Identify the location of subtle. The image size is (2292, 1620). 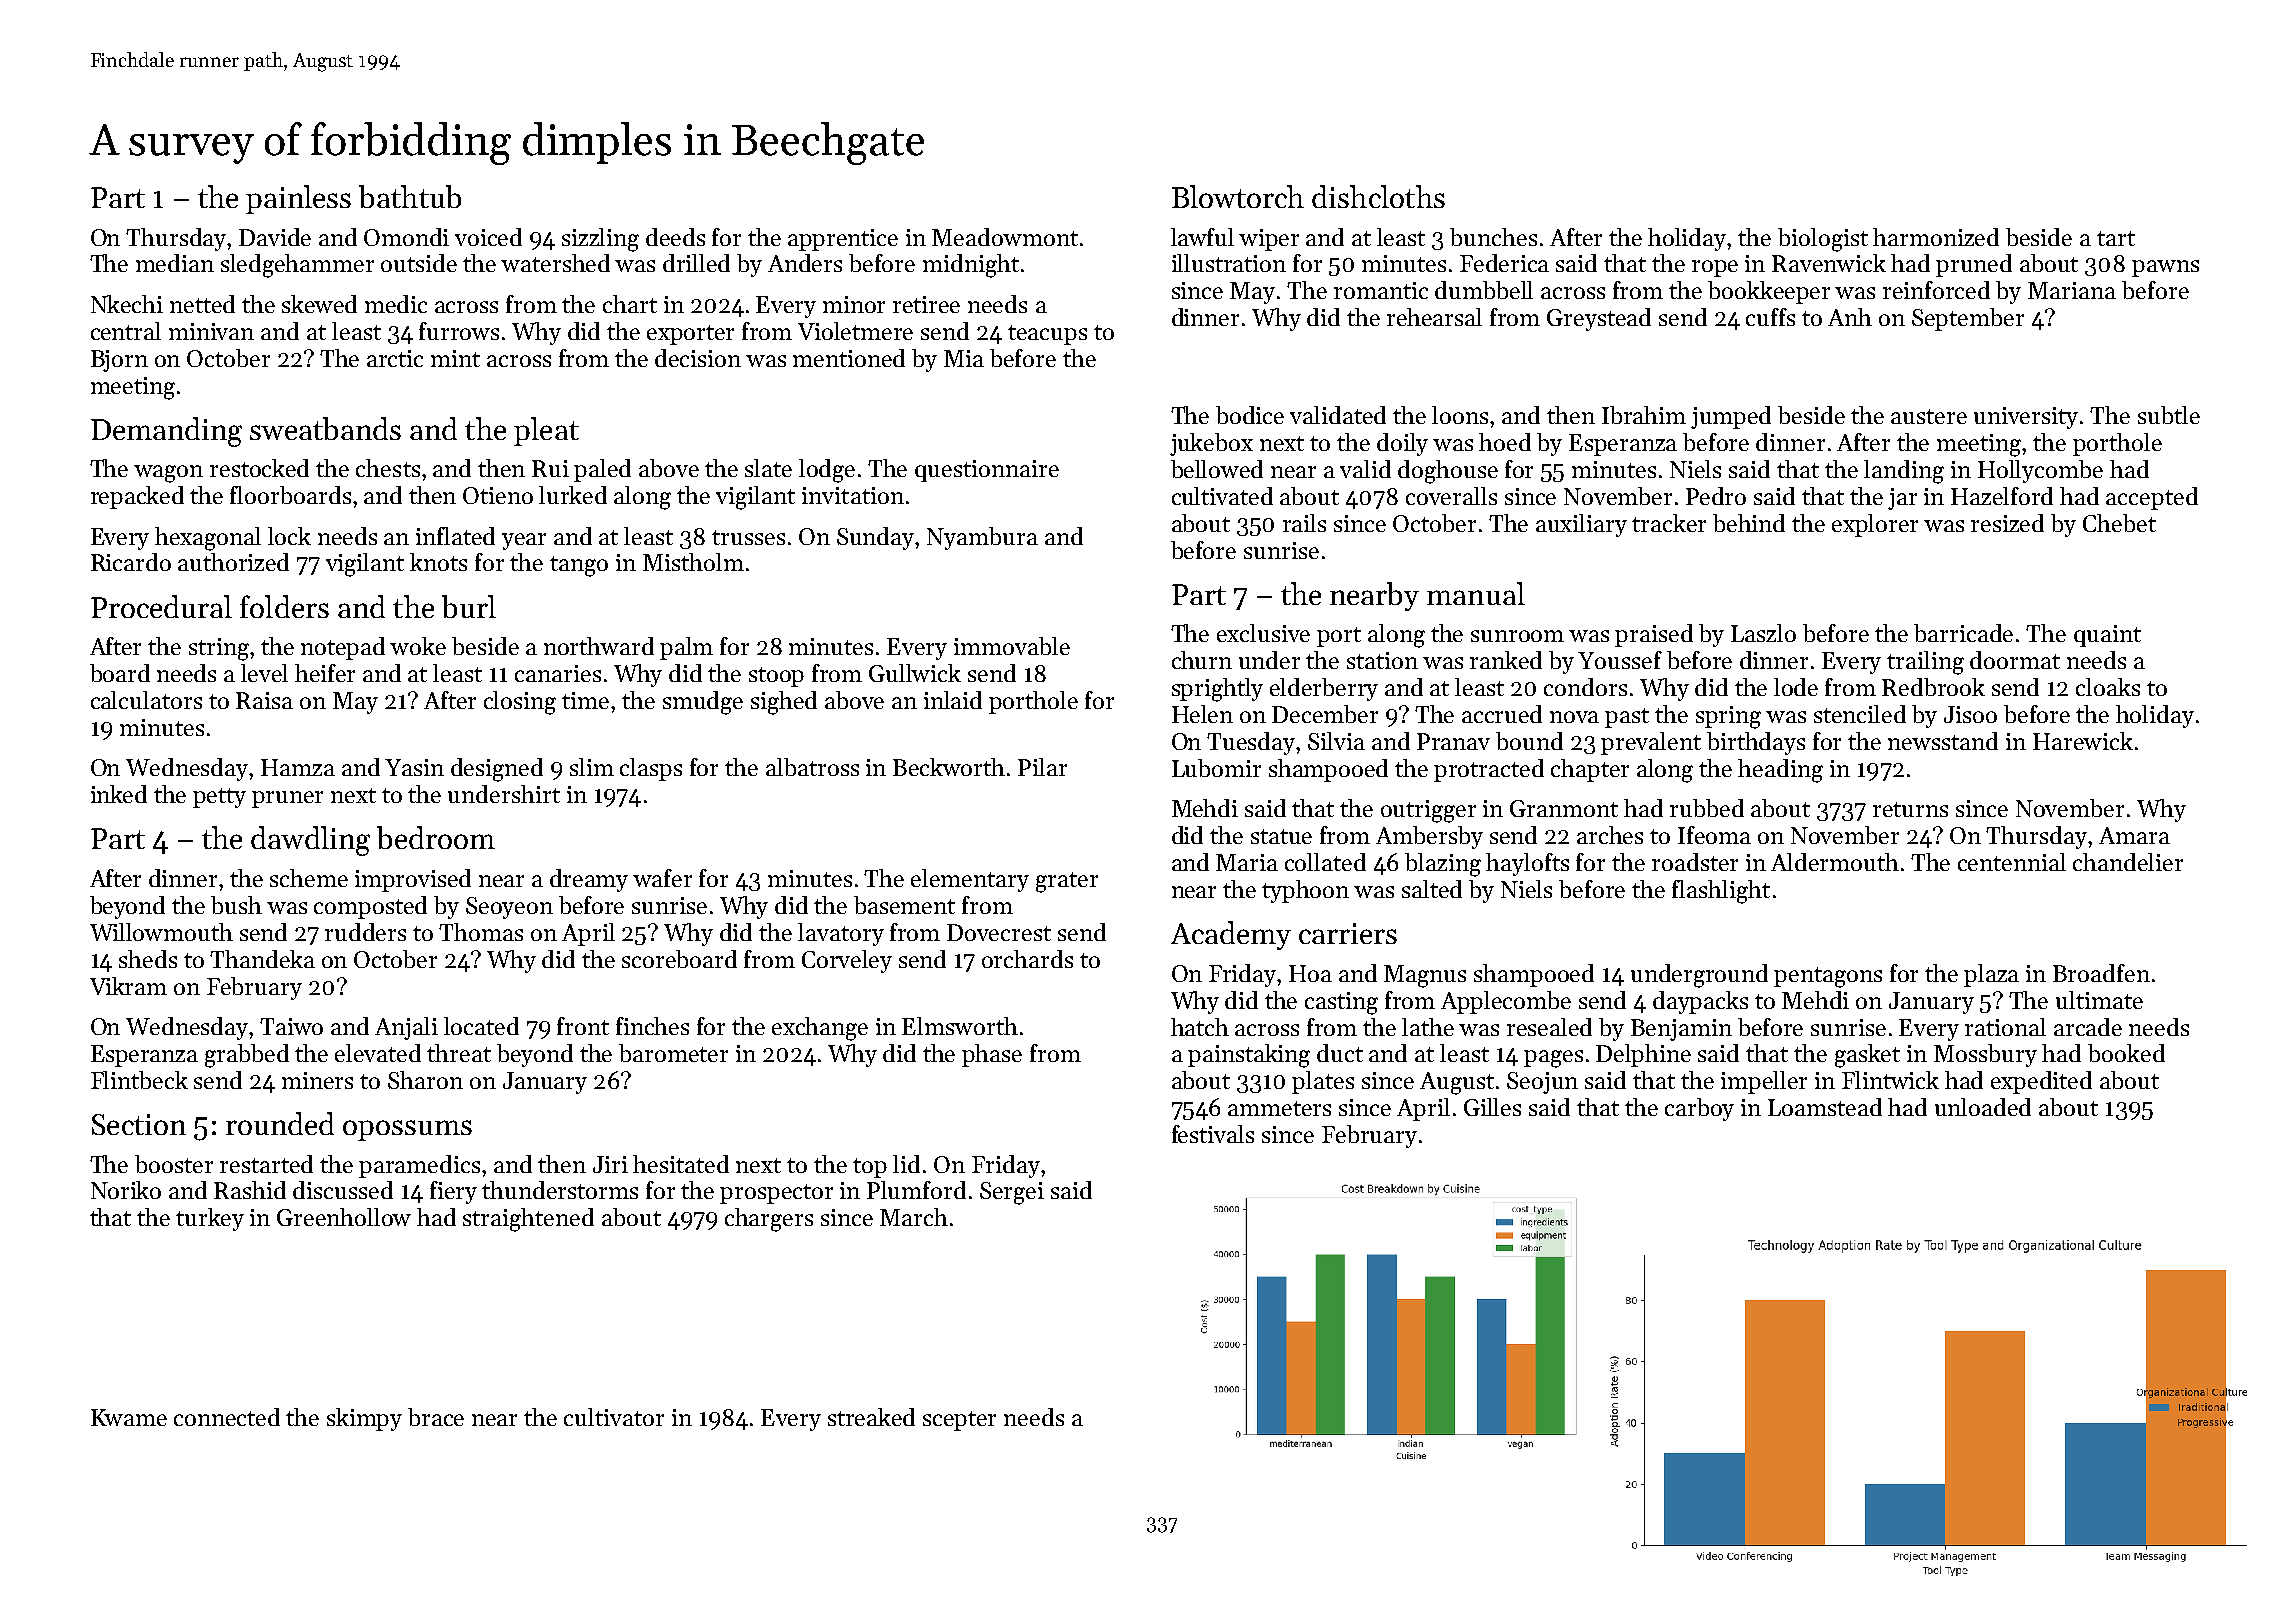
(2169, 415).
